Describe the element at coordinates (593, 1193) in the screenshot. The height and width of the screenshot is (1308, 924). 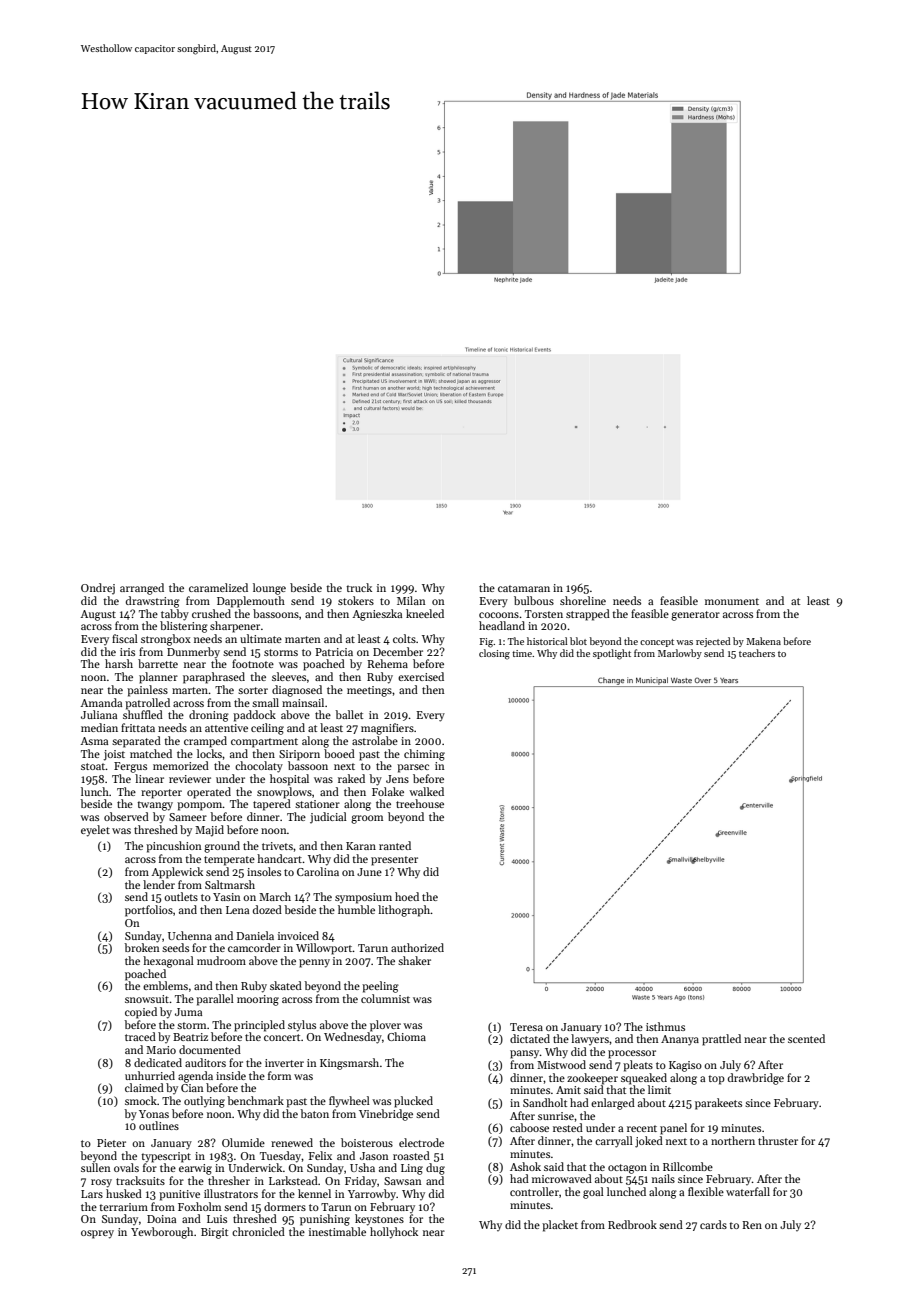
I see `goal` at that location.
